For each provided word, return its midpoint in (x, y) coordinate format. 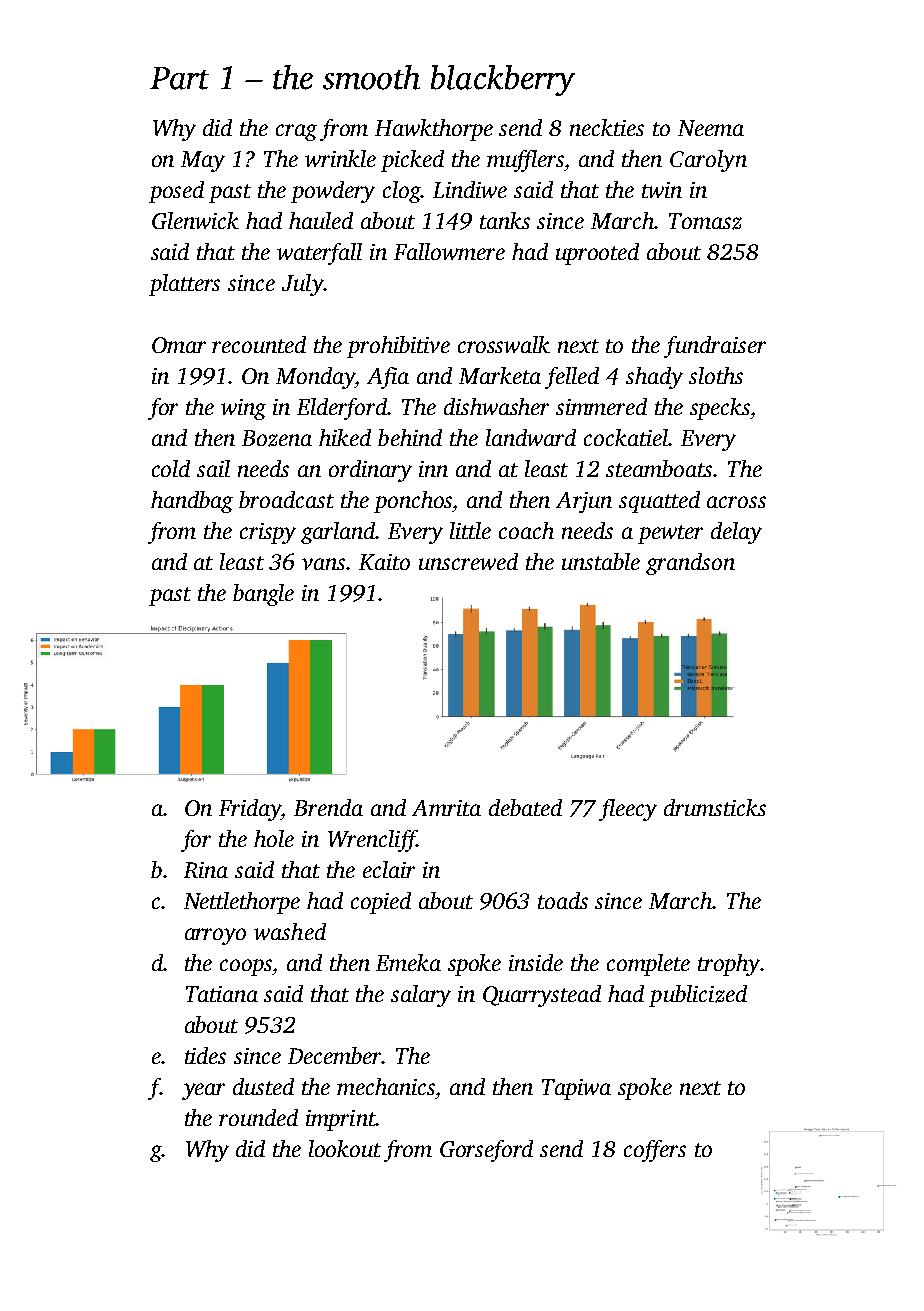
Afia (388, 378)
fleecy (628, 810)
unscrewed (468, 561)
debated (525, 807)
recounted (259, 344)
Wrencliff (372, 841)
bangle (263, 595)
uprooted (597, 254)
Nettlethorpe (242, 903)
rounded (258, 1117)
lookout (345, 1148)
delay (736, 533)
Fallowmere (449, 251)
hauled (321, 220)
